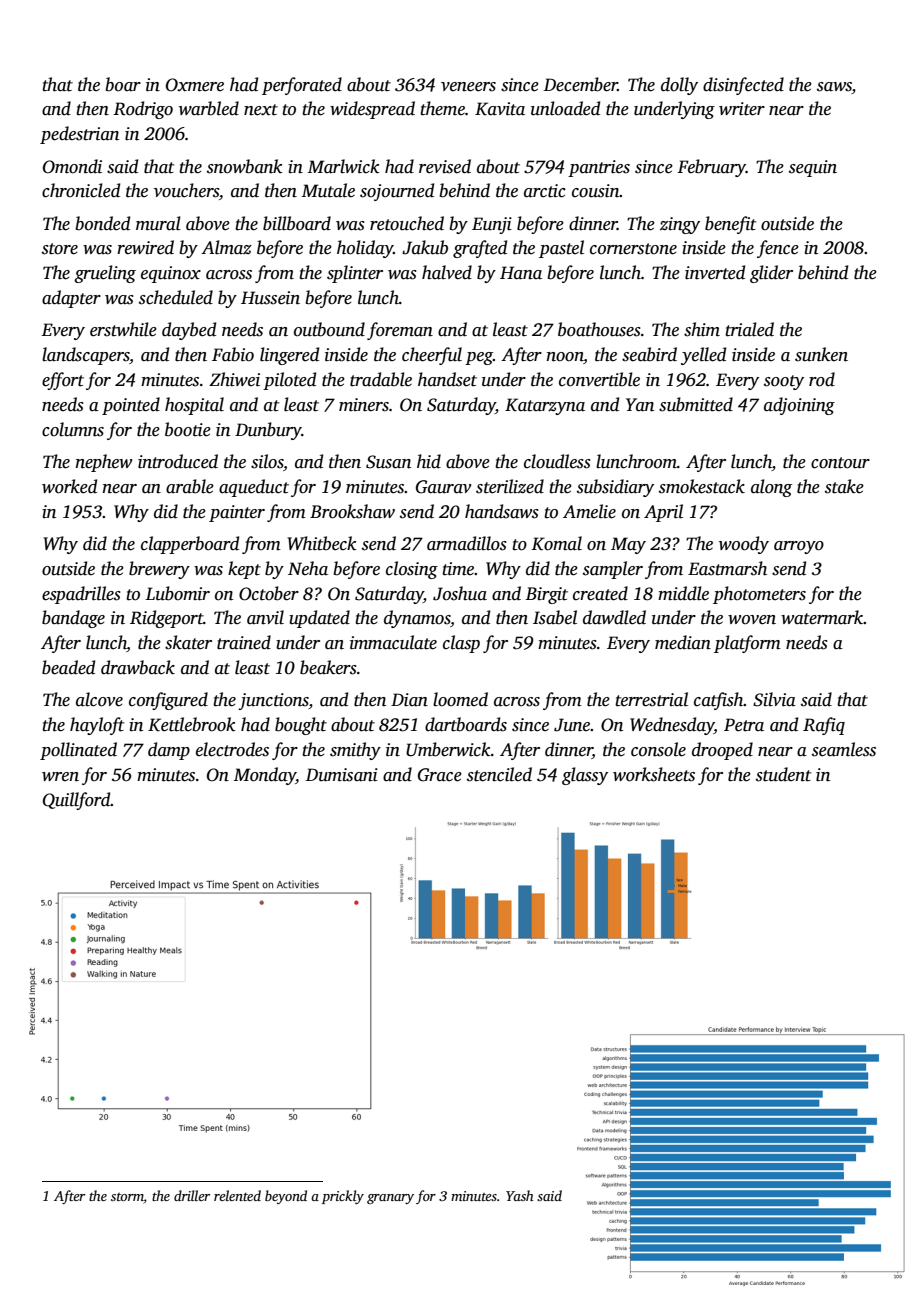 This image has height=1308, width=924. Describe the element at coordinates (78, 751) in the image. I see `pollinated` at that location.
